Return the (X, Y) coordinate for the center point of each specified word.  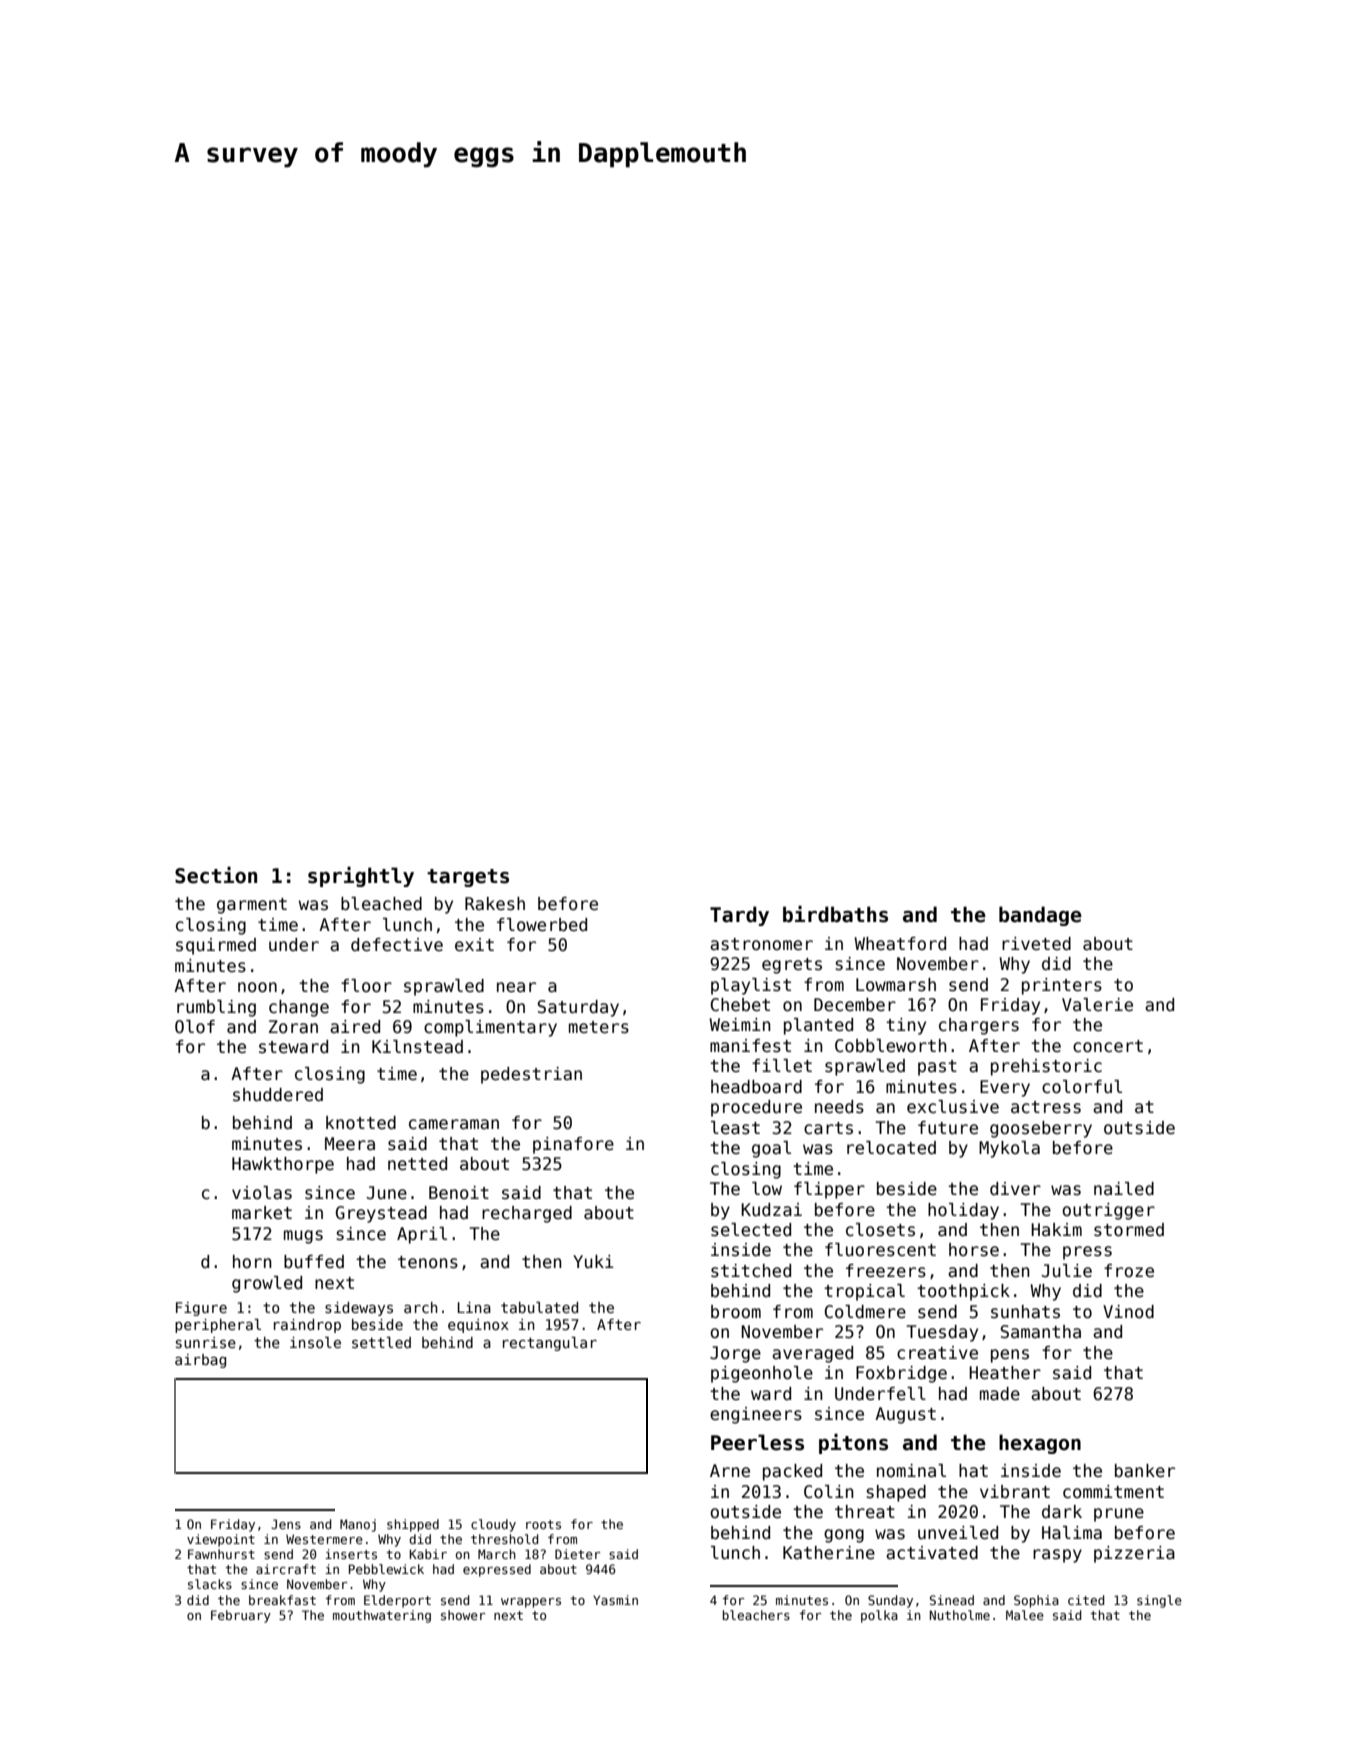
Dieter (577, 1554)
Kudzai (771, 1210)
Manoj (358, 1525)
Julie (1067, 1271)
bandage (1040, 916)
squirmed (216, 946)
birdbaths (835, 914)
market (262, 1213)
